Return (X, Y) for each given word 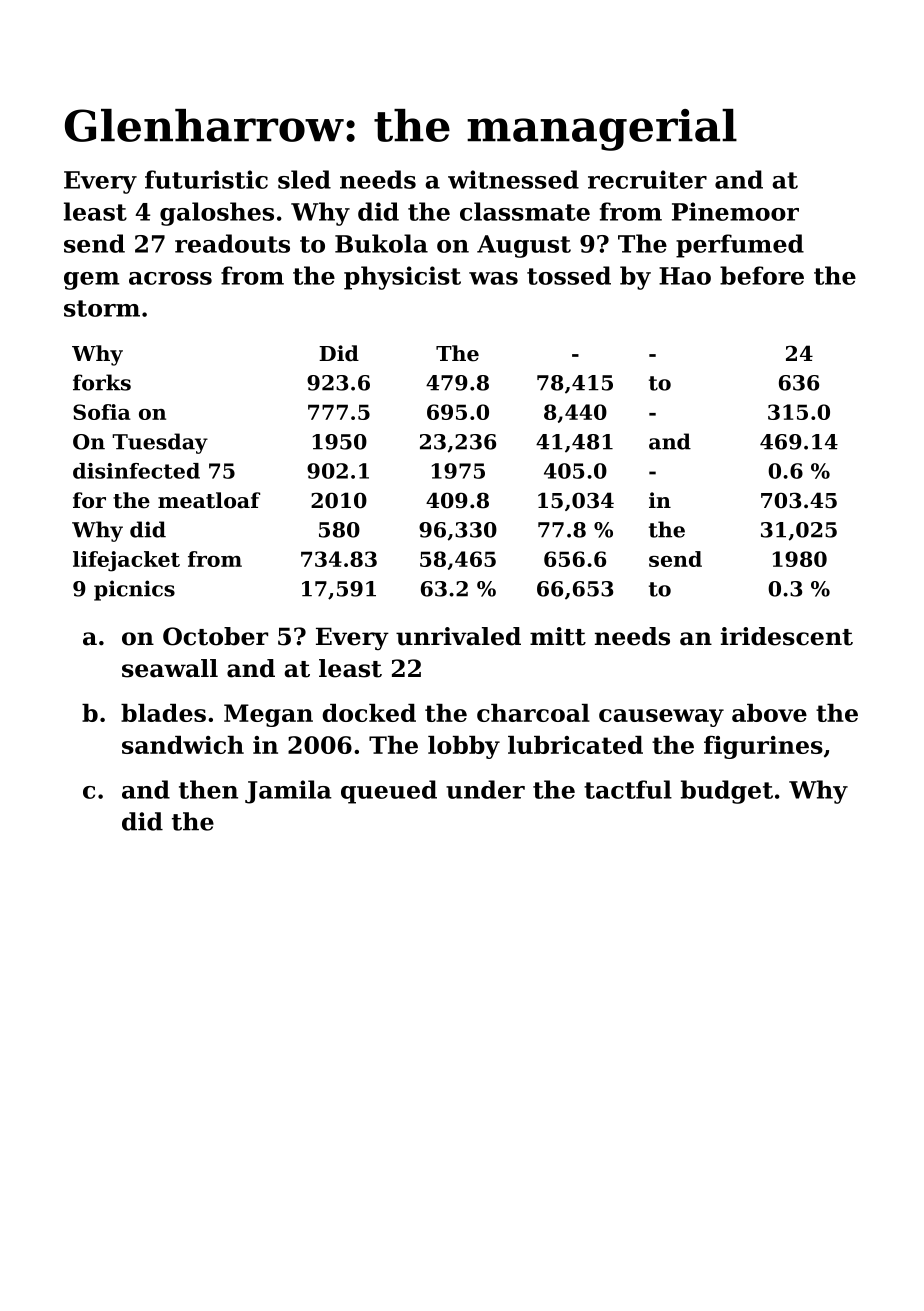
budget (727, 792)
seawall (170, 668)
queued (389, 792)
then (208, 789)
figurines (763, 747)
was (493, 278)
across (170, 278)
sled (304, 179)
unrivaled (458, 636)
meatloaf (209, 500)
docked (369, 713)
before (762, 275)
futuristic (206, 179)
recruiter (647, 179)
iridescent (787, 636)
